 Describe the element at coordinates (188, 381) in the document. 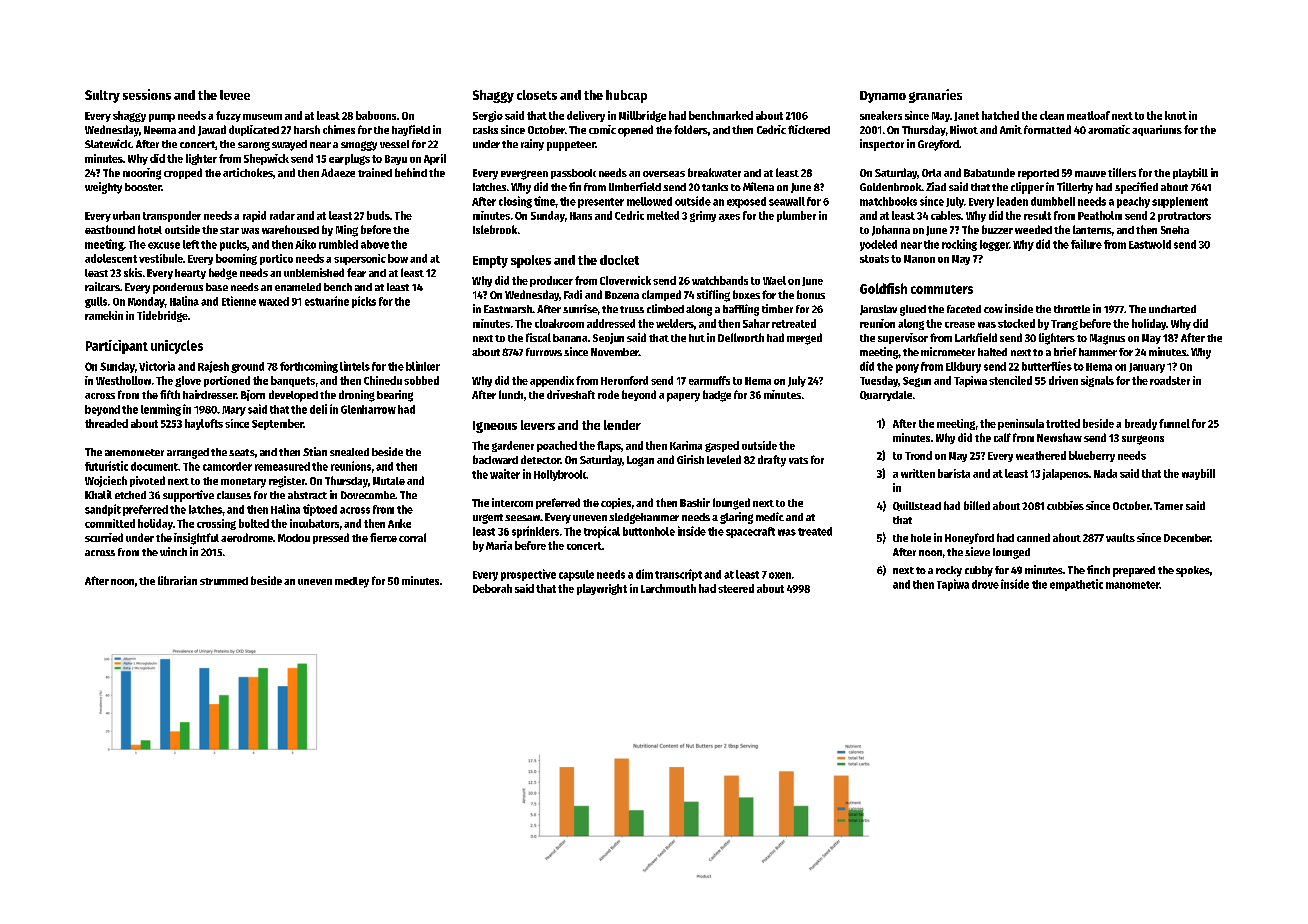

I see `glove` at that location.
